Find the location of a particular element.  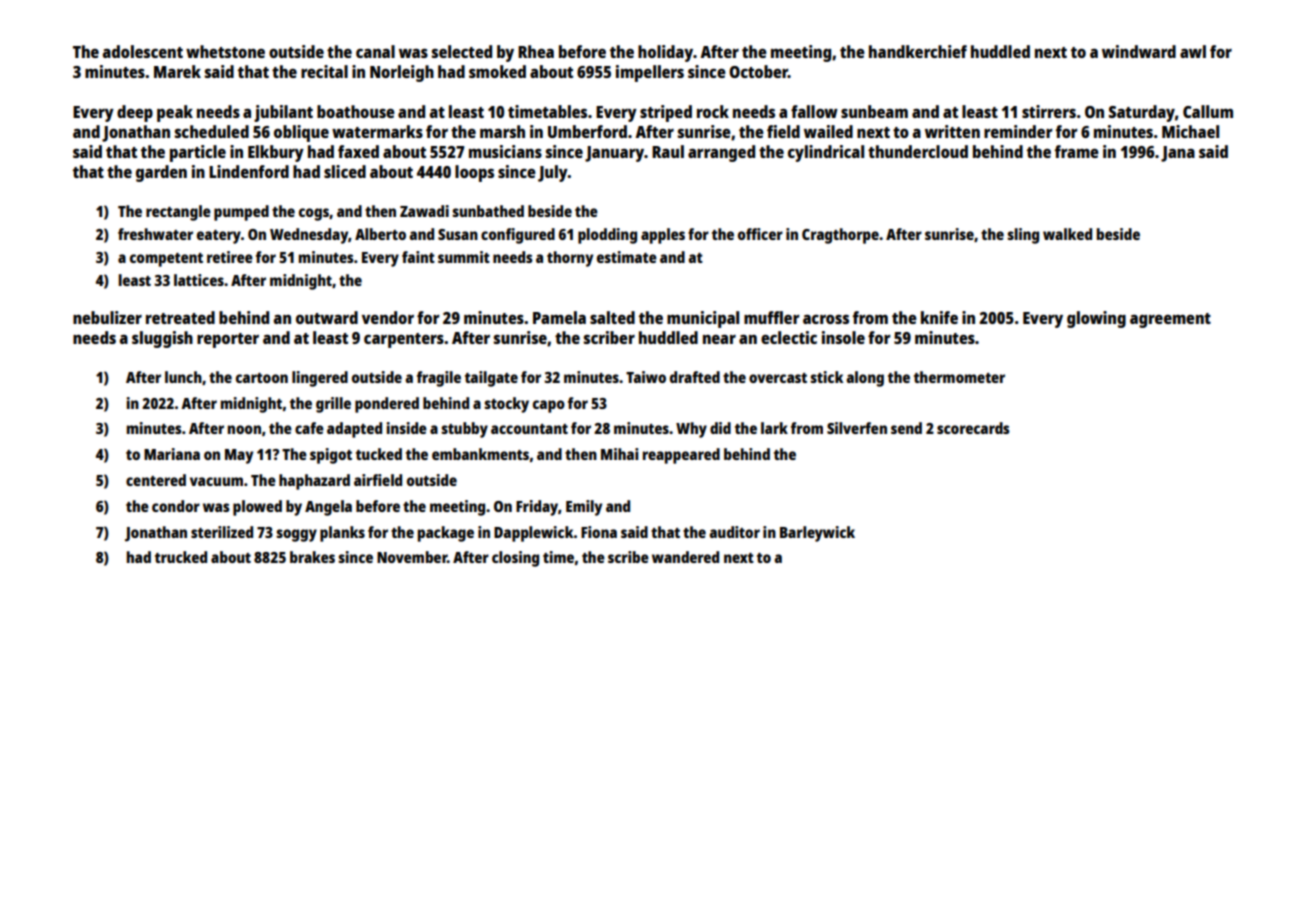

lattices is located at coordinates (199, 280).
